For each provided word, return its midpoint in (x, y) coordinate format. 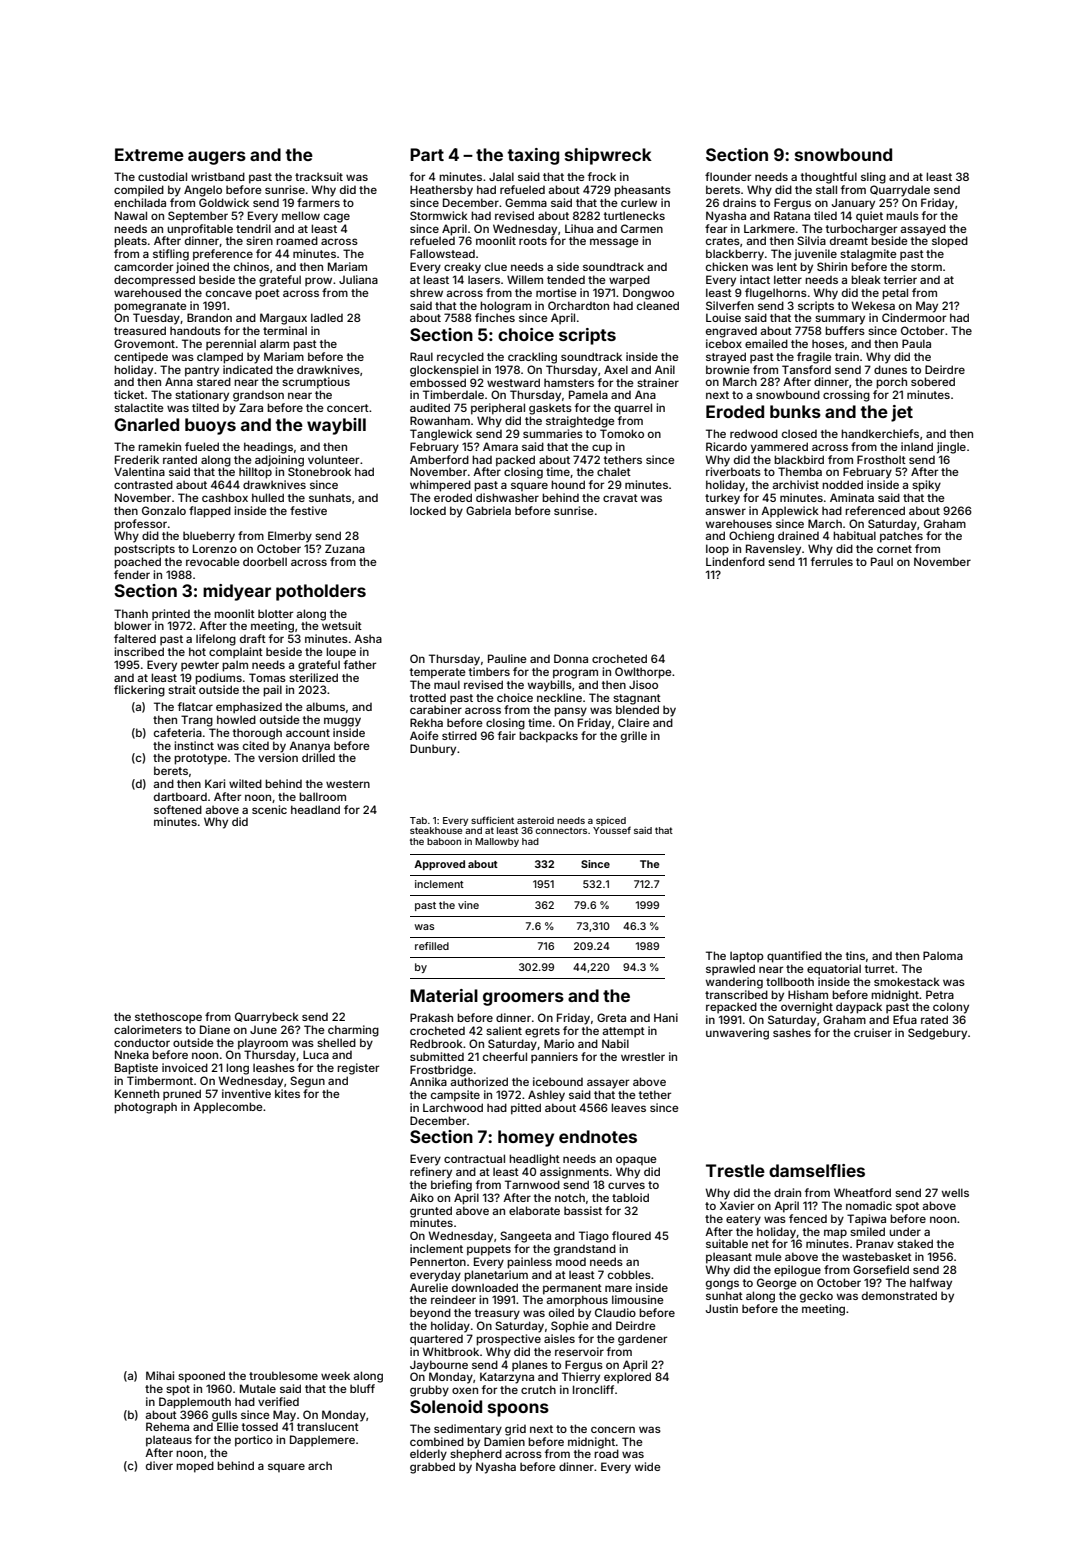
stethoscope (168, 1018)
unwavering (737, 1034)
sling (873, 178)
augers (217, 158)
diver (159, 1465)
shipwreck (608, 156)
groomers (523, 999)
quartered (436, 1340)
